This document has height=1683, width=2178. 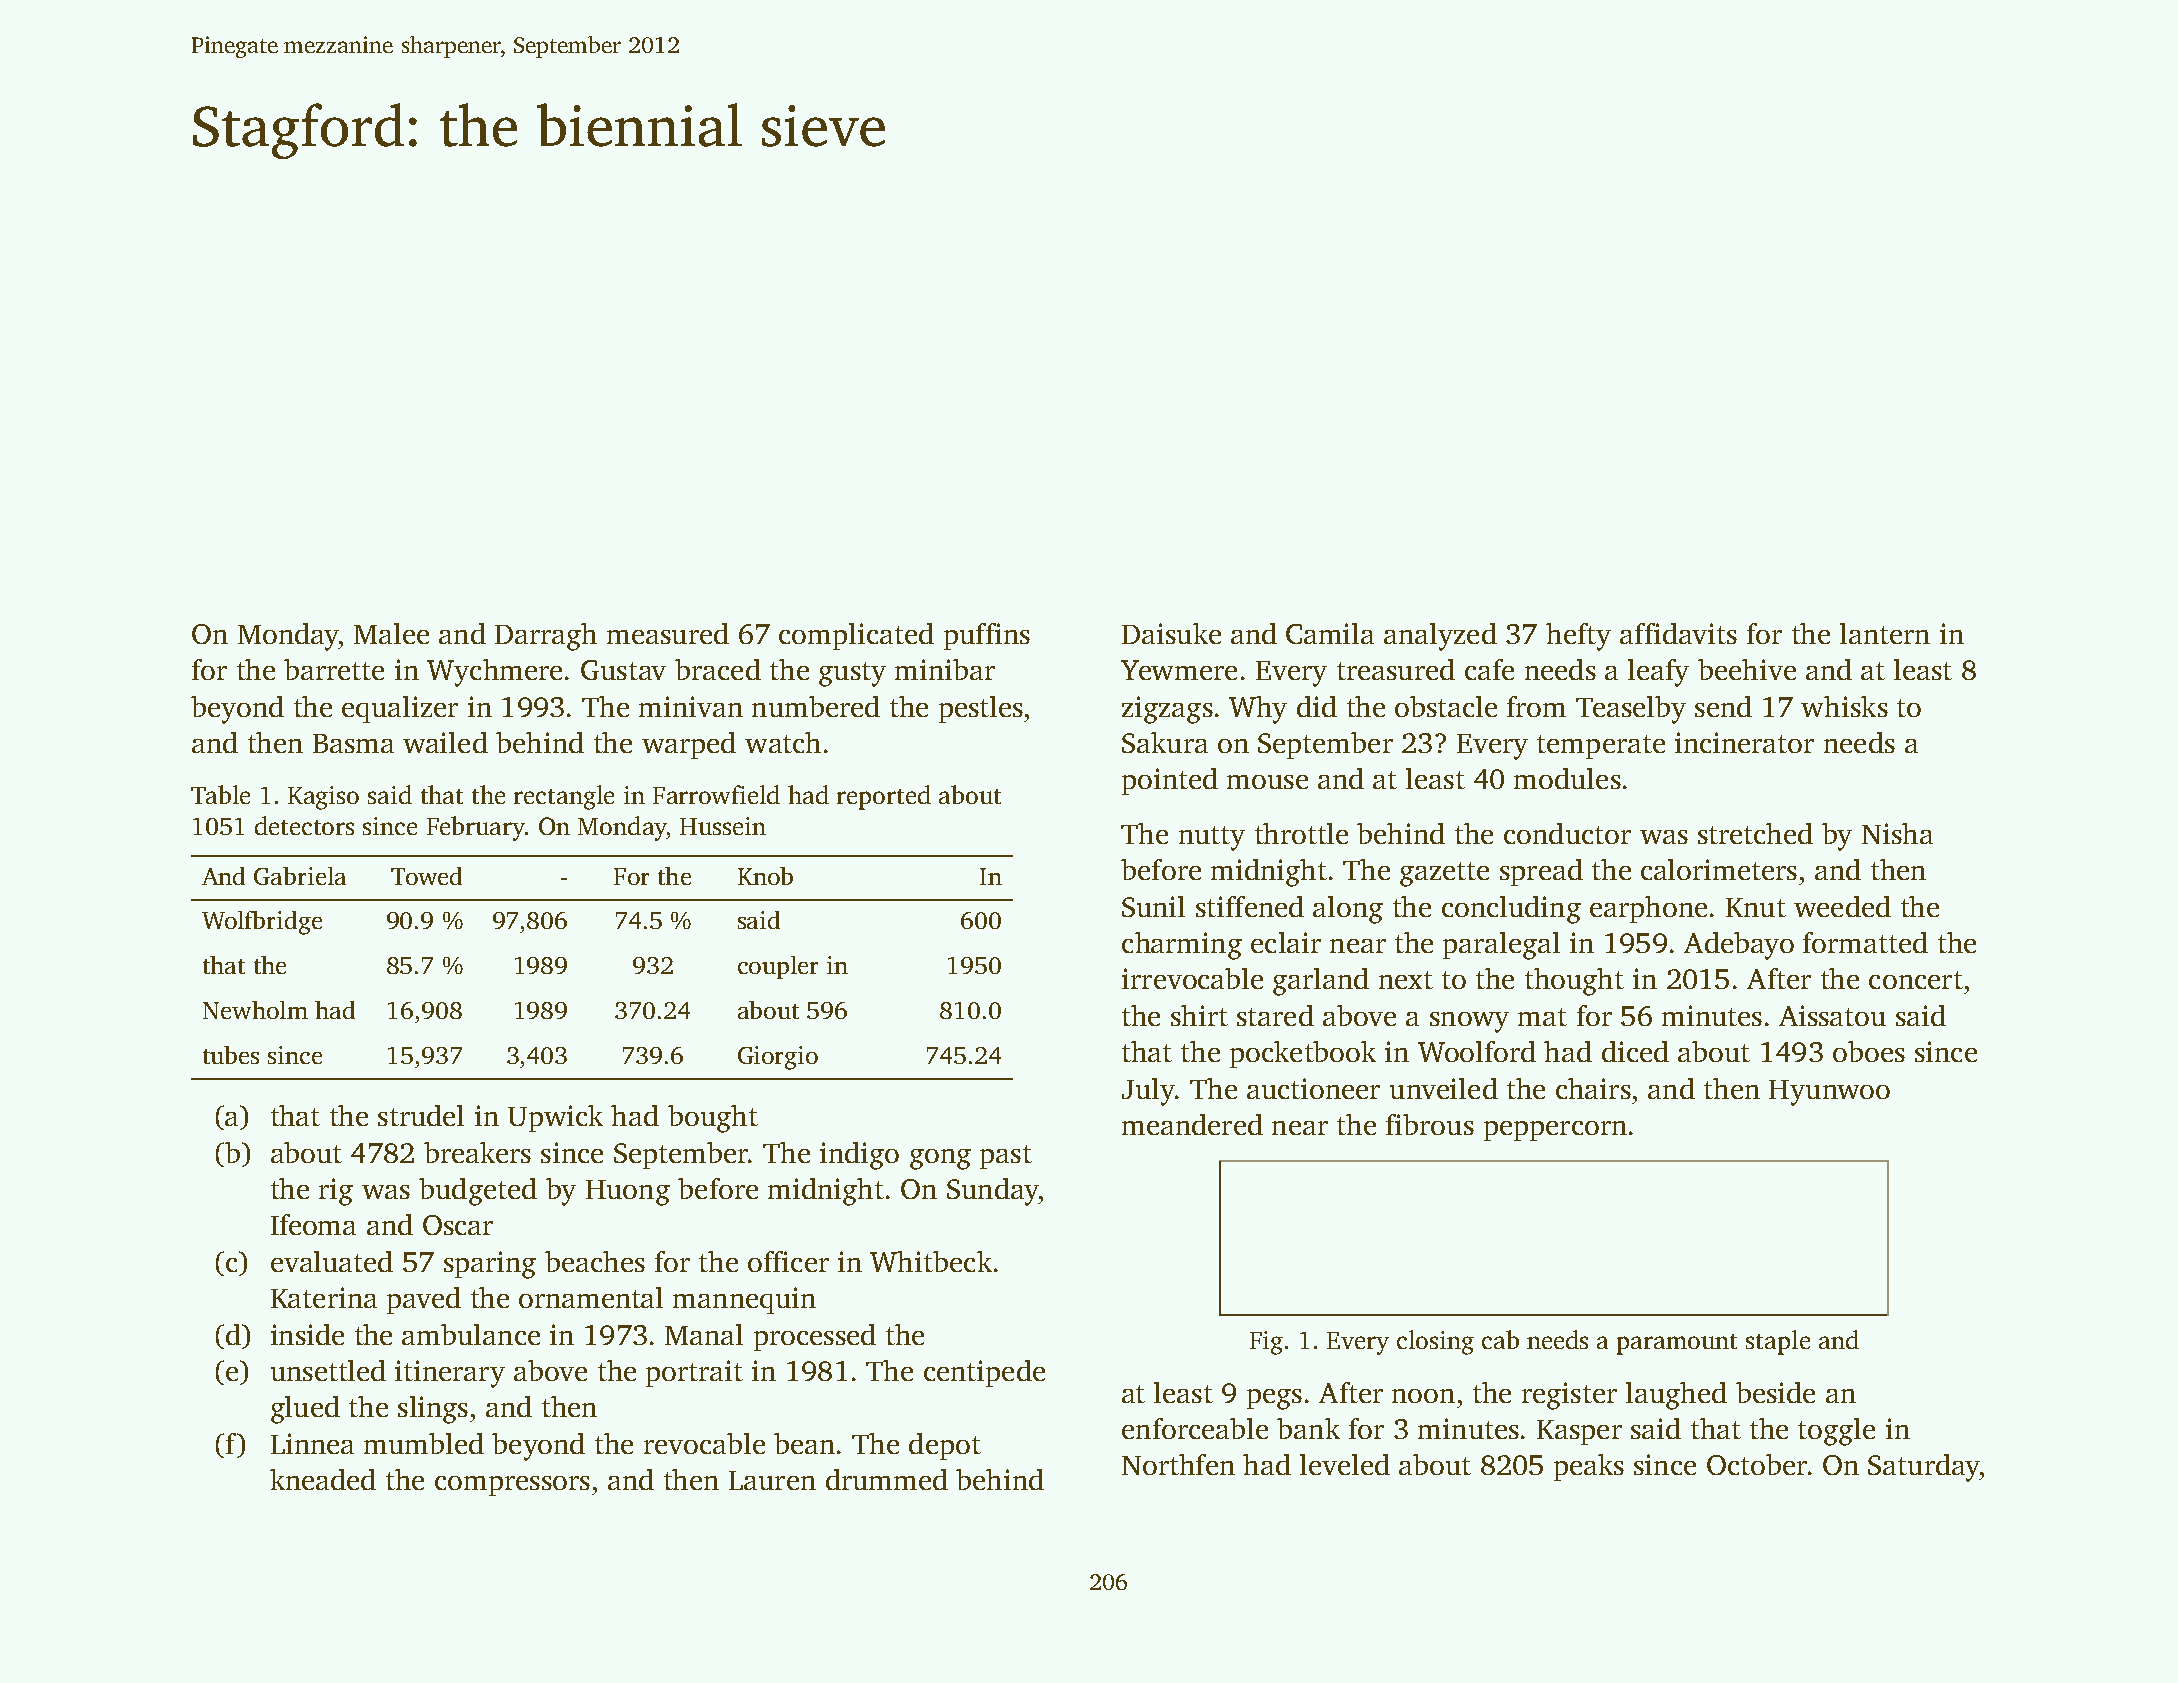 What do you see at coordinates (1778, 1342) in the document?
I see `staple` at bounding box center [1778, 1342].
